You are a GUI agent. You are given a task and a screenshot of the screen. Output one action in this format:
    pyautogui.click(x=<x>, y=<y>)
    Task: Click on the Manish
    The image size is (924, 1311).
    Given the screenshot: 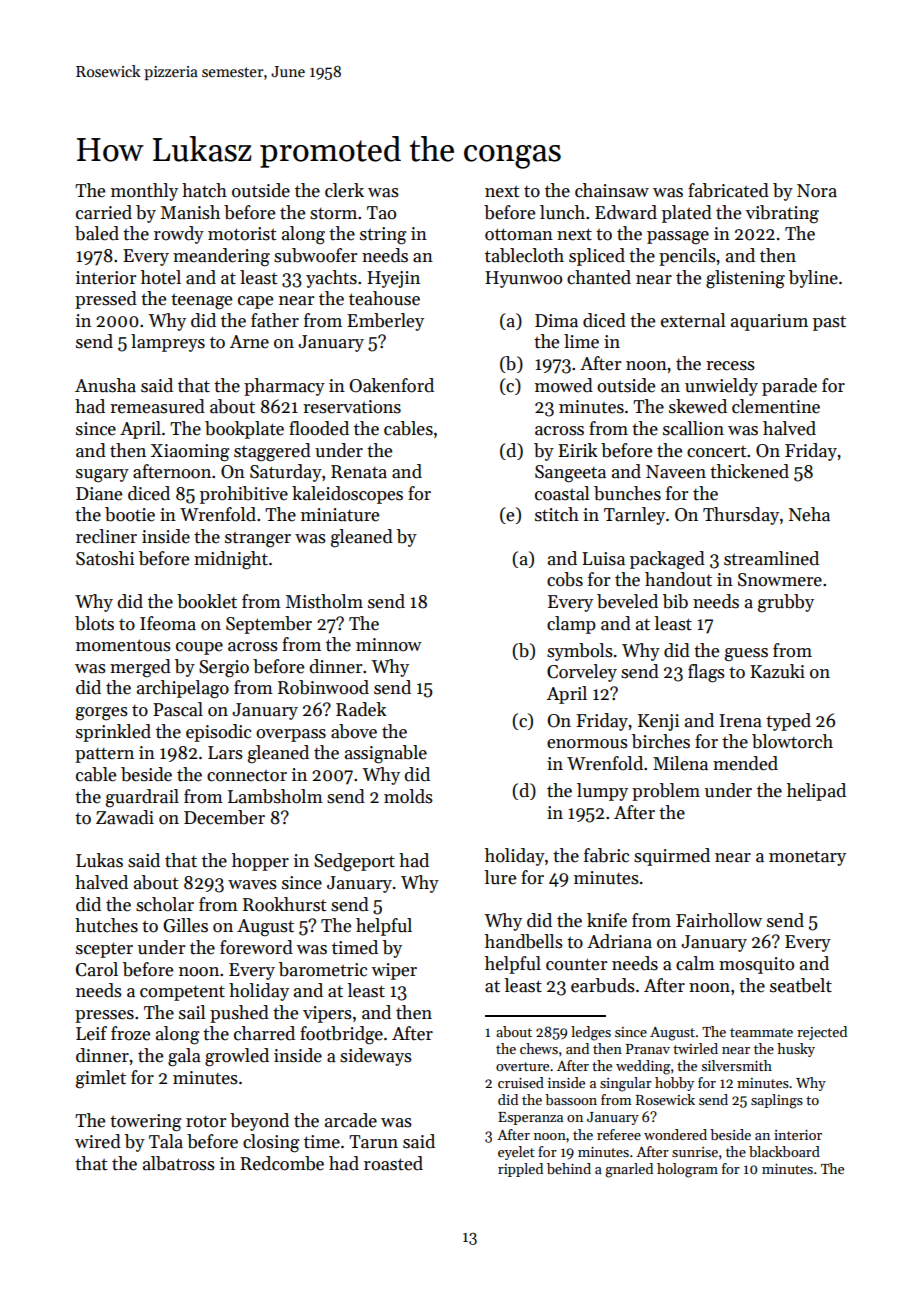 What is the action you would take?
    pyautogui.click(x=190, y=212)
